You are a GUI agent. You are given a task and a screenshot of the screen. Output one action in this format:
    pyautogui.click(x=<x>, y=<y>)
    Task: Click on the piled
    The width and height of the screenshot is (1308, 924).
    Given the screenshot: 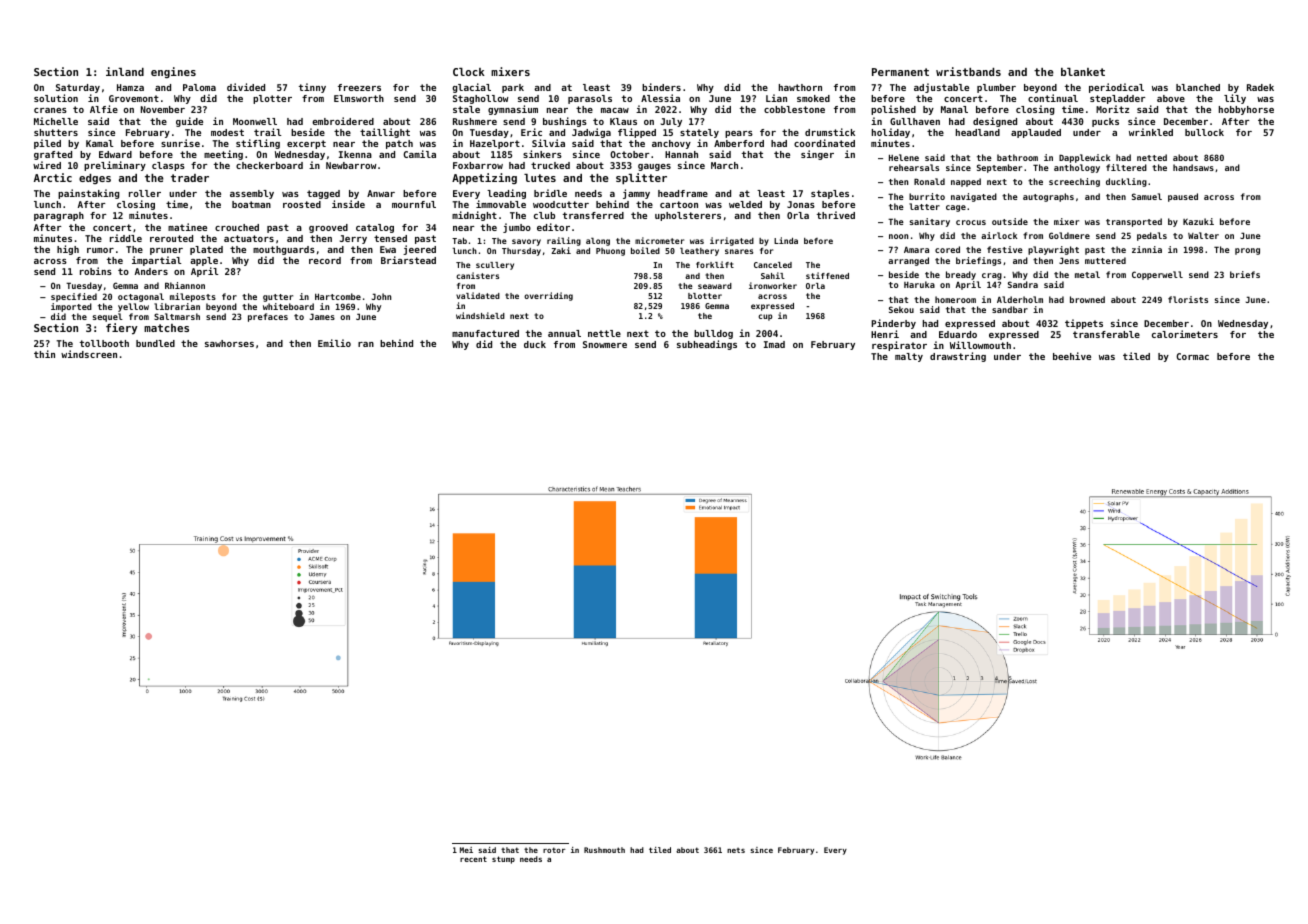 What is the action you would take?
    pyautogui.click(x=47, y=144)
